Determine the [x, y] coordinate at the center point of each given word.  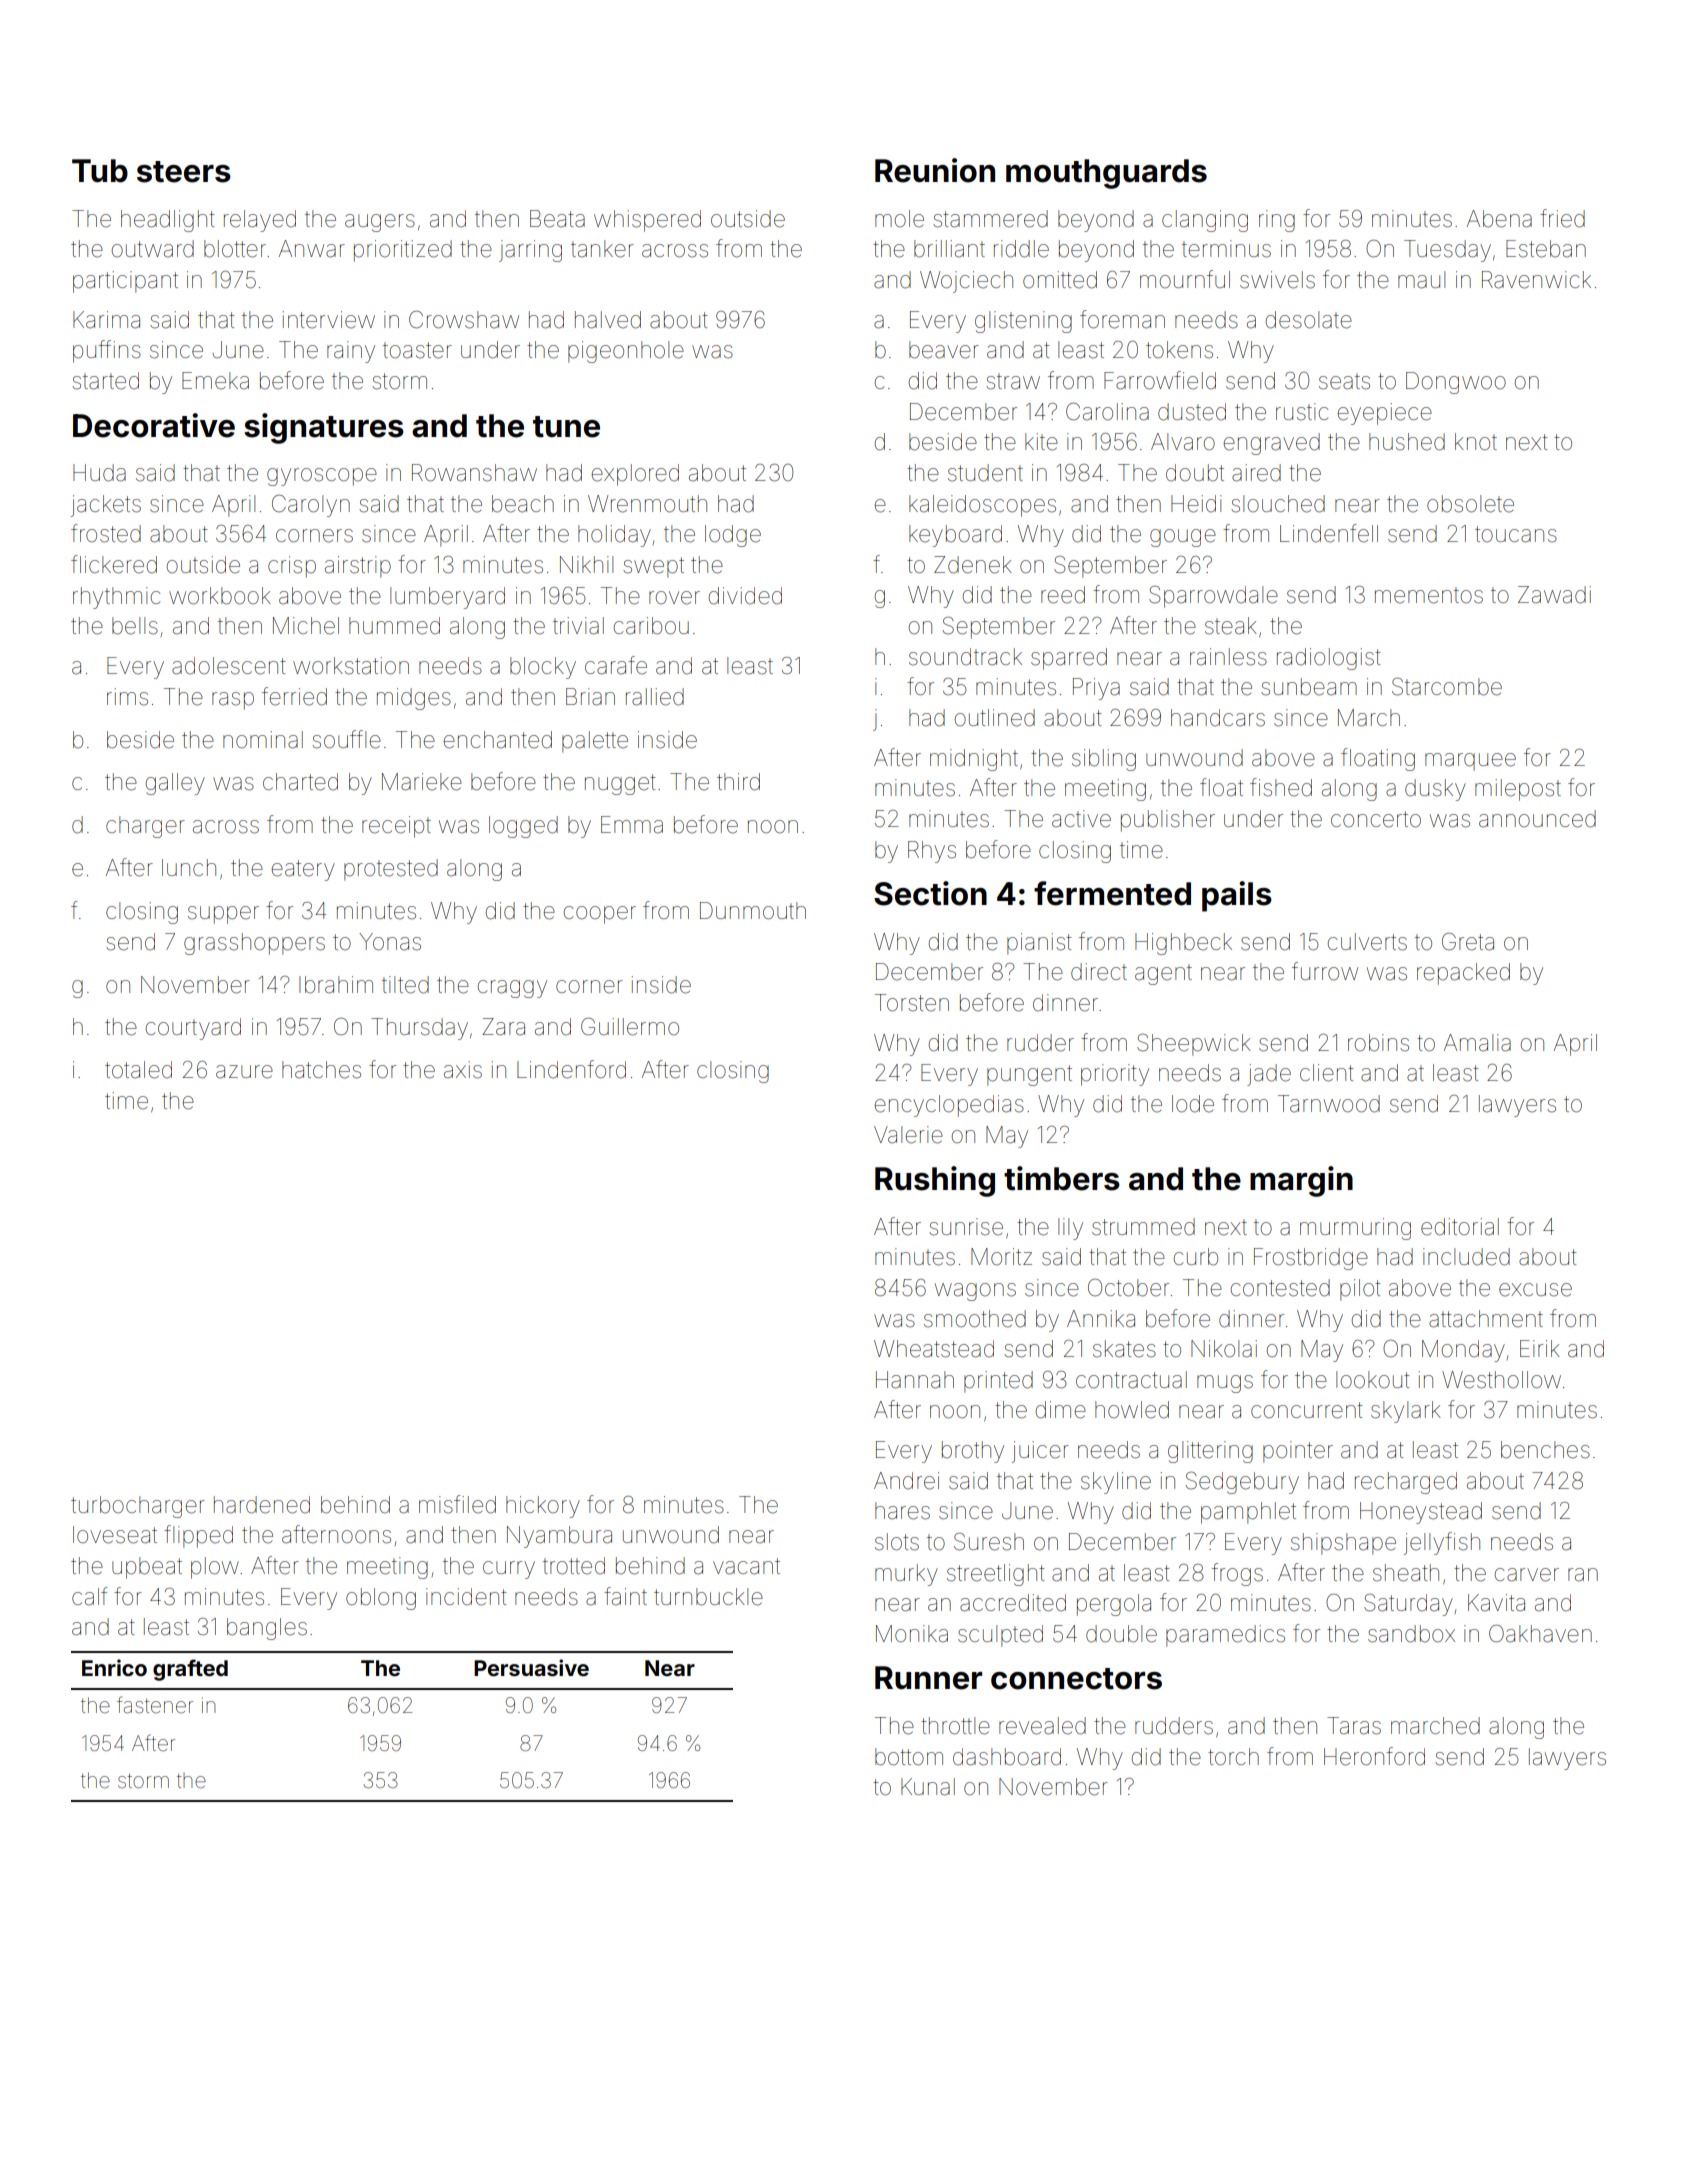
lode [1193, 1104]
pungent [1029, 1075]
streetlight [996, 1575]
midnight [974, 760]
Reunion [935, 170]
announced [1537, 819]
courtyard [193, 1029]
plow [215, 1568]
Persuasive [531, 1667]
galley [175, 784]
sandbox [1411, 1634]
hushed [1407, 442]
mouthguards [1106, 174]
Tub [100, 171]
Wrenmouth [647, 504]
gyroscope [322, 477]
